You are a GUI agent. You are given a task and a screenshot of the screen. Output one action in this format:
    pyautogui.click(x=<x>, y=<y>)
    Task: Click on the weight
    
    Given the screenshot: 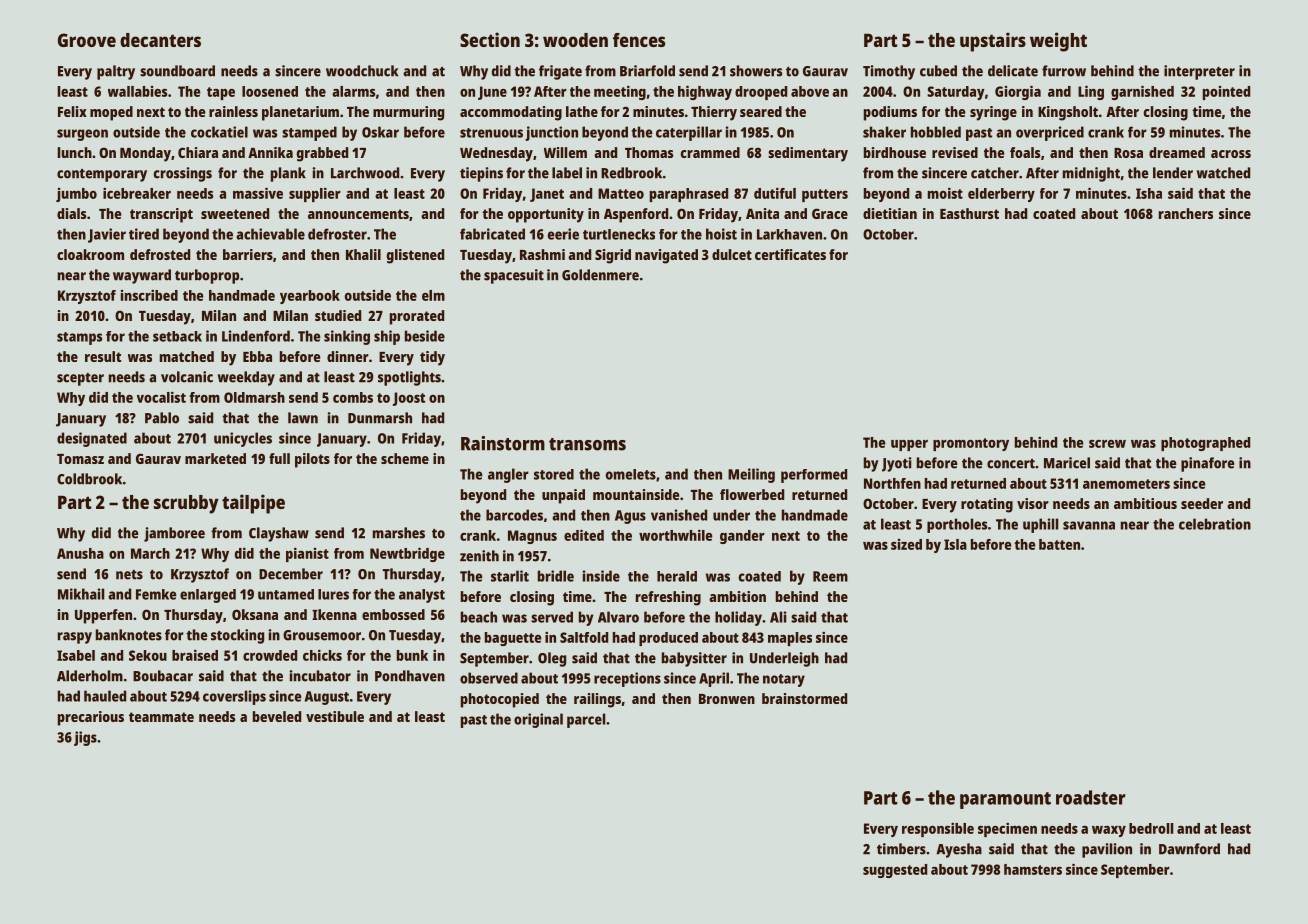 What is the action you would take?
    pyautogui.click(x=1058, y=42)
